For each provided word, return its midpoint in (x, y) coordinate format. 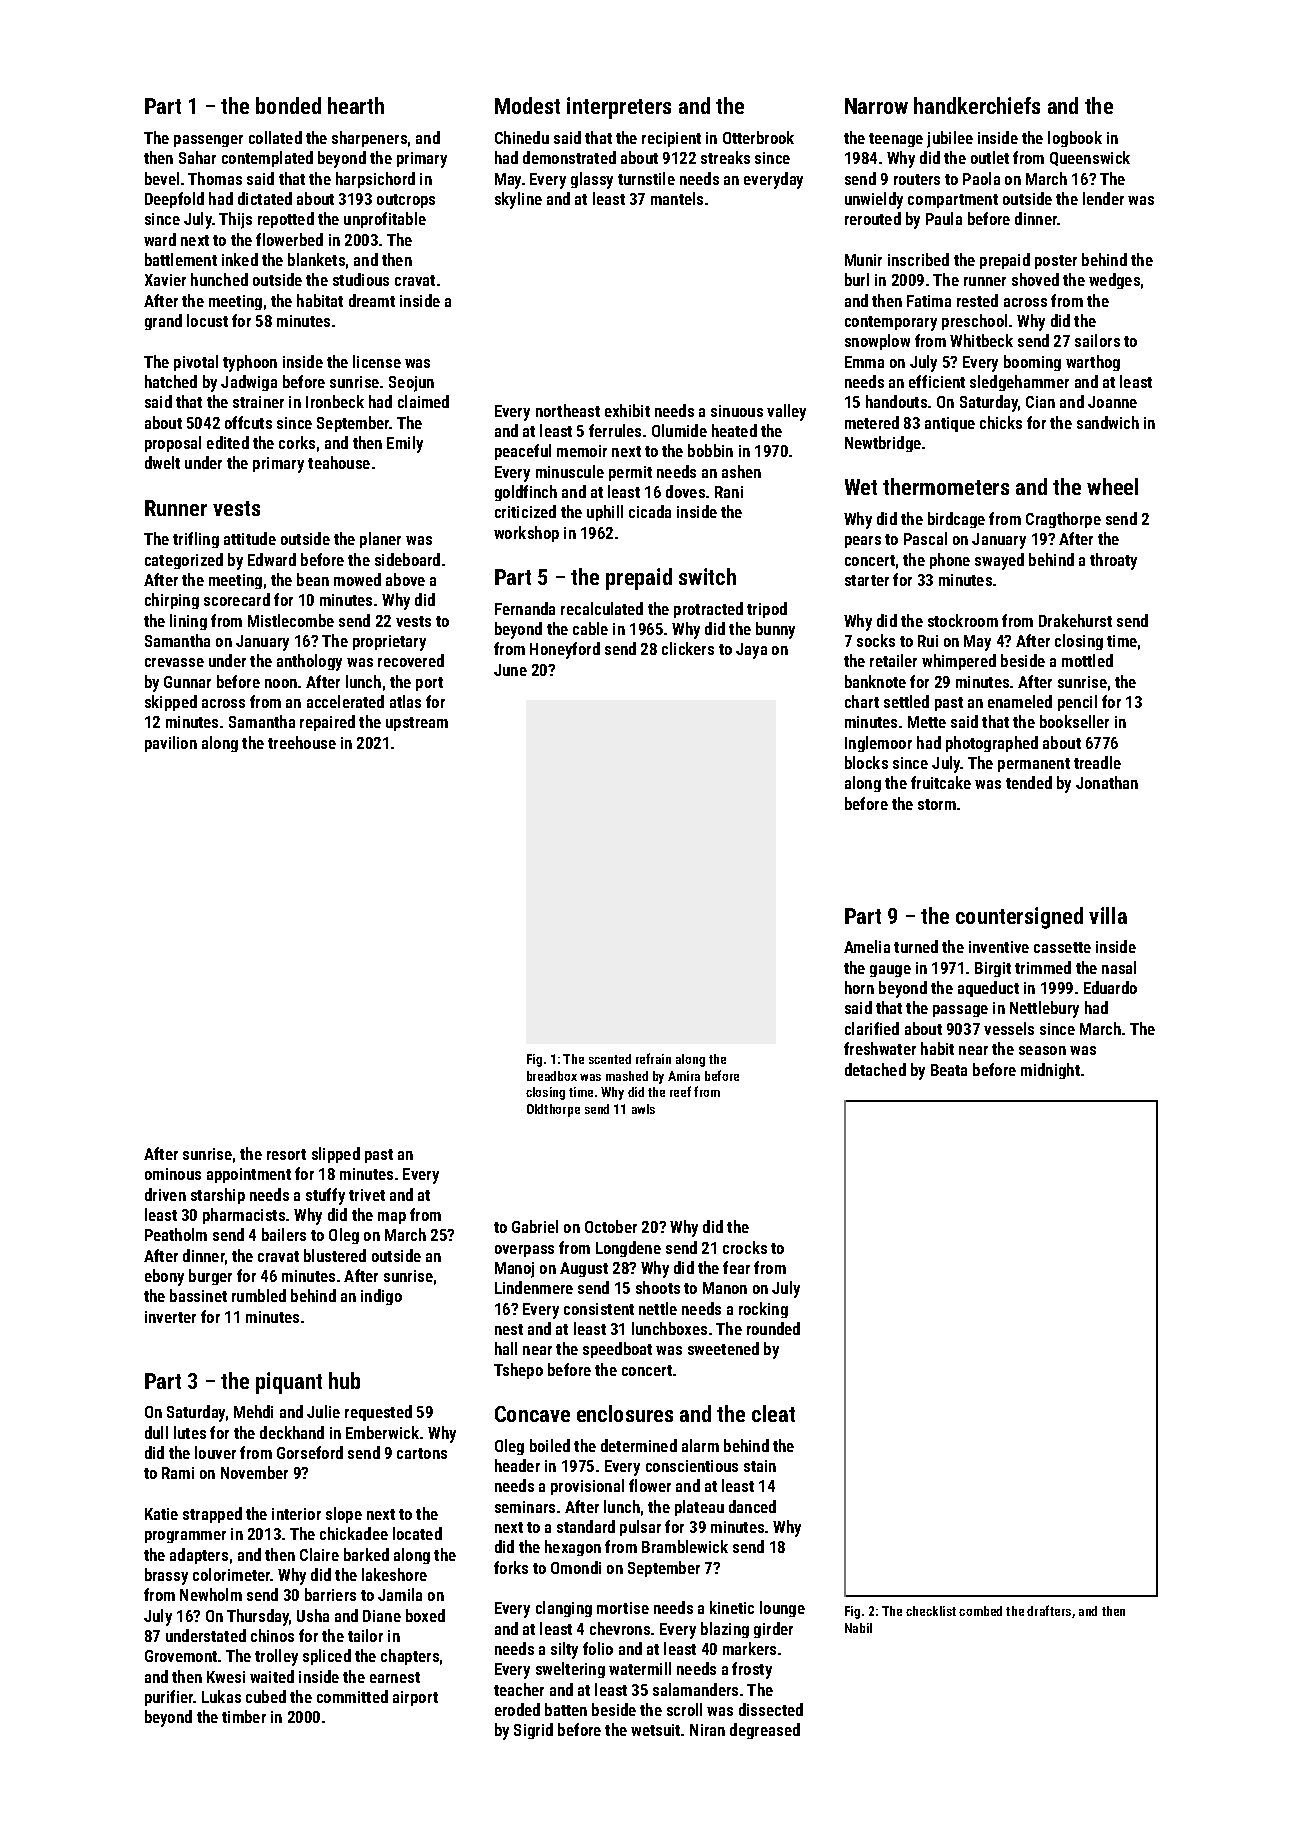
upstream (417, 724)
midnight (1050, 1071)
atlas (405, 701)
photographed (992, 744)
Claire (319, 1554)
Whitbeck (981, 340)
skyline (518, 200)
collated (275, 137)
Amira (684, 1076)
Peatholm (176, 1234)
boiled (550, 1445)
